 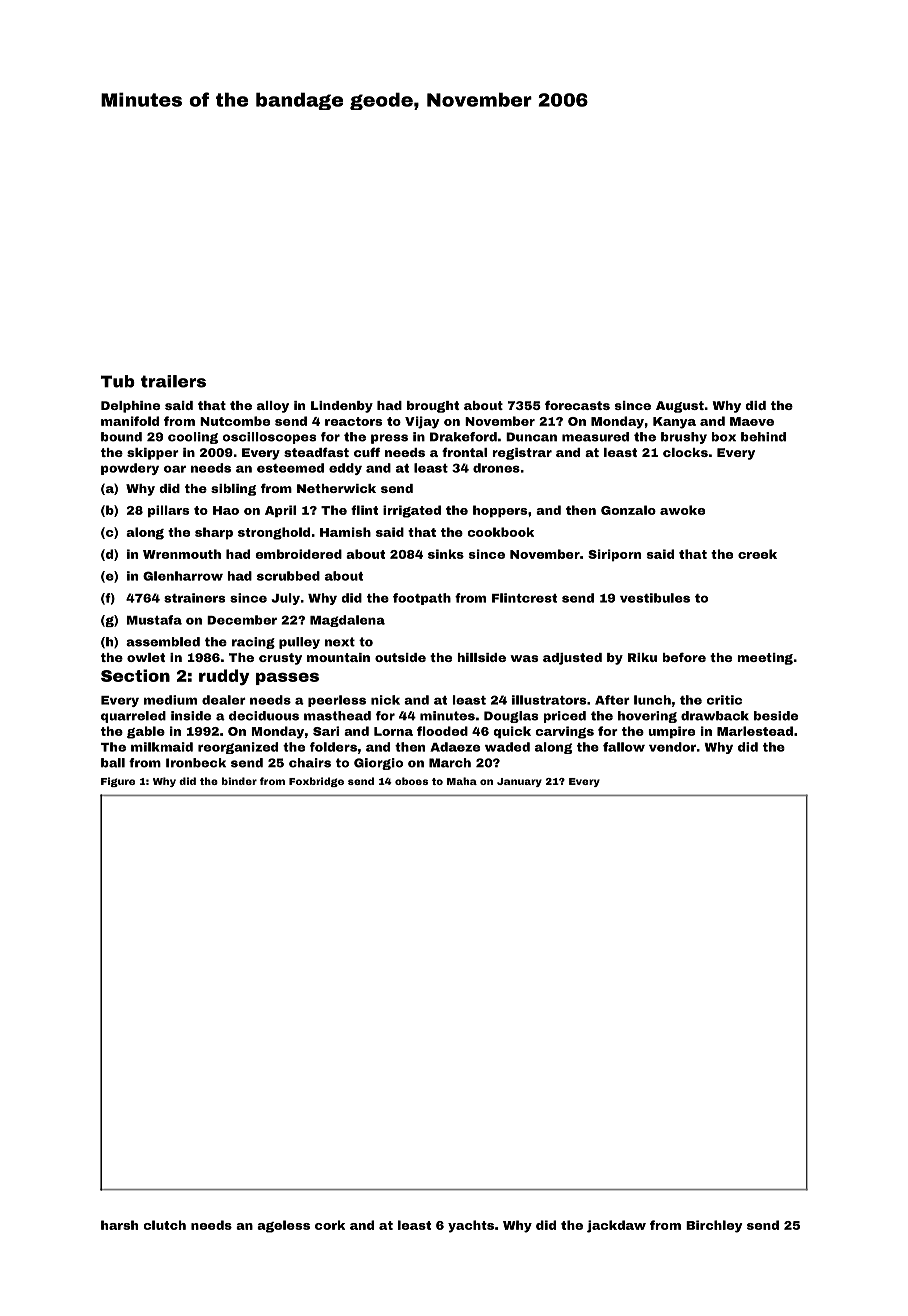 I want to click on harsh, so click(x=119, y=1225).
